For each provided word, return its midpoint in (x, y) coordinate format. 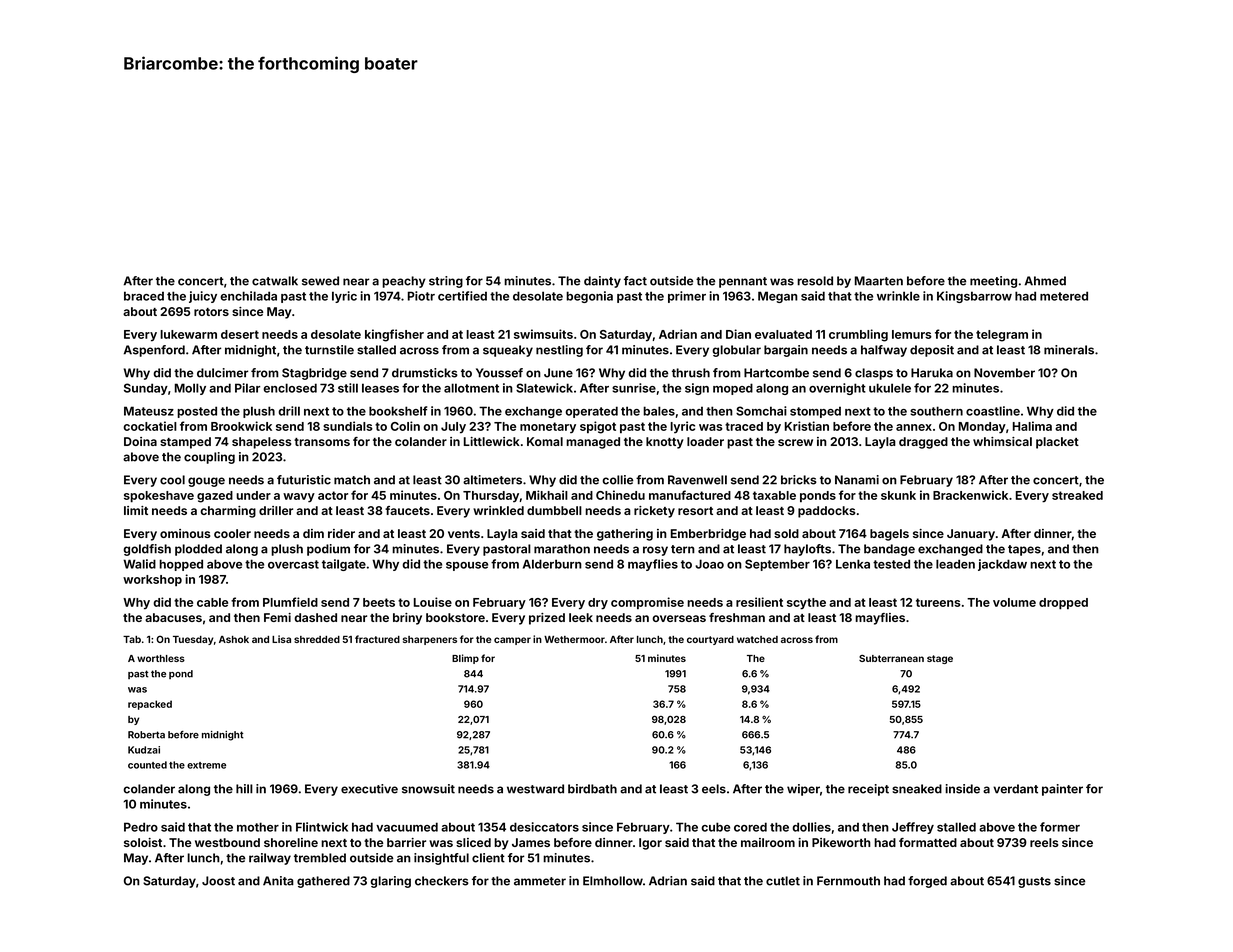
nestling (559, 351)
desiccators (544, 827)
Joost (218, 881)
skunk (898, 495)
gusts (1034, 882)
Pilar (247, 388)
